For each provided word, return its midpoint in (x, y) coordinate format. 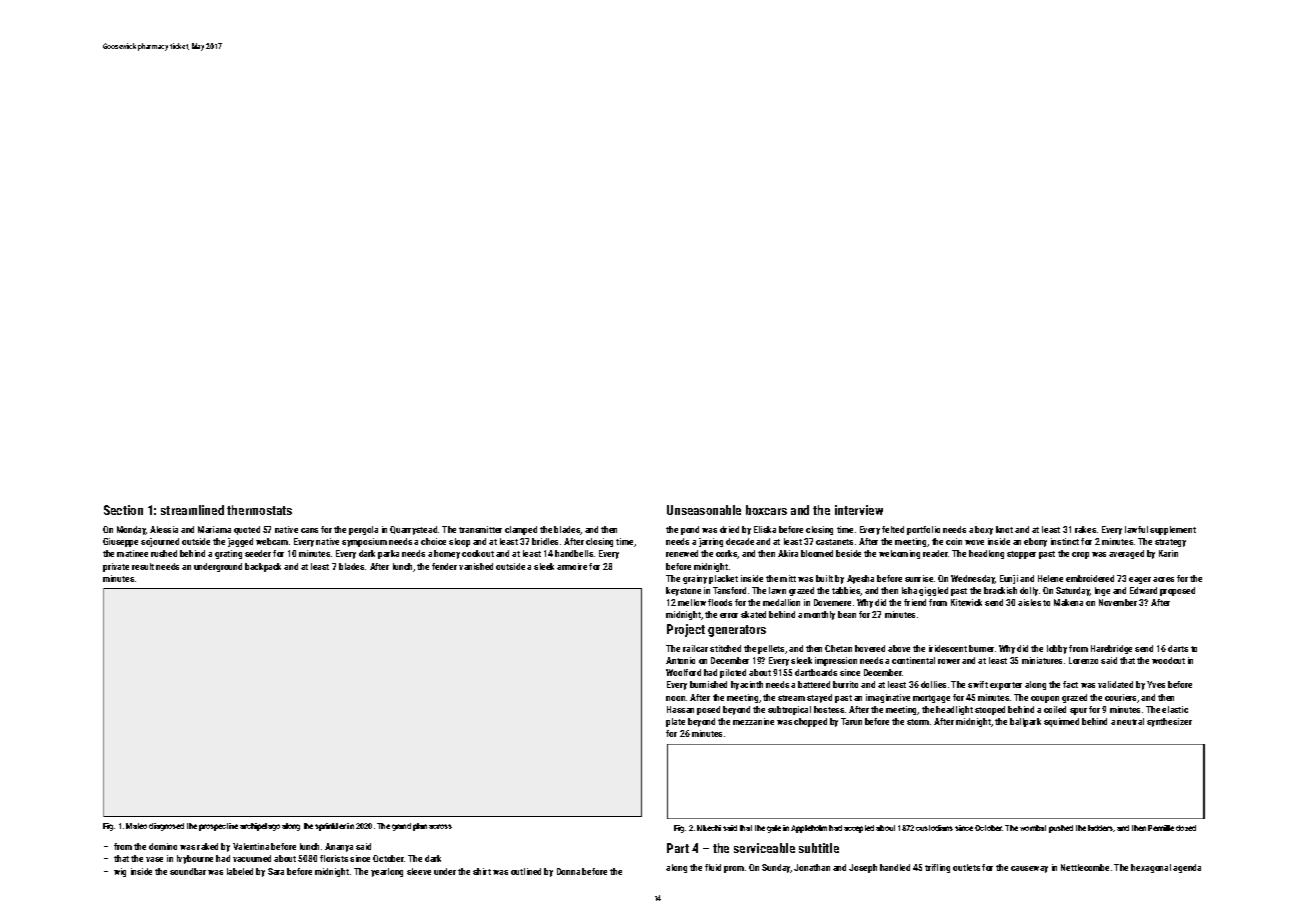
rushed (164, 553)
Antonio (680, 660)
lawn (777, 590)
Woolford (683, 672)
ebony (1035, 542)
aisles (1029, 602)
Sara (276, 871)
